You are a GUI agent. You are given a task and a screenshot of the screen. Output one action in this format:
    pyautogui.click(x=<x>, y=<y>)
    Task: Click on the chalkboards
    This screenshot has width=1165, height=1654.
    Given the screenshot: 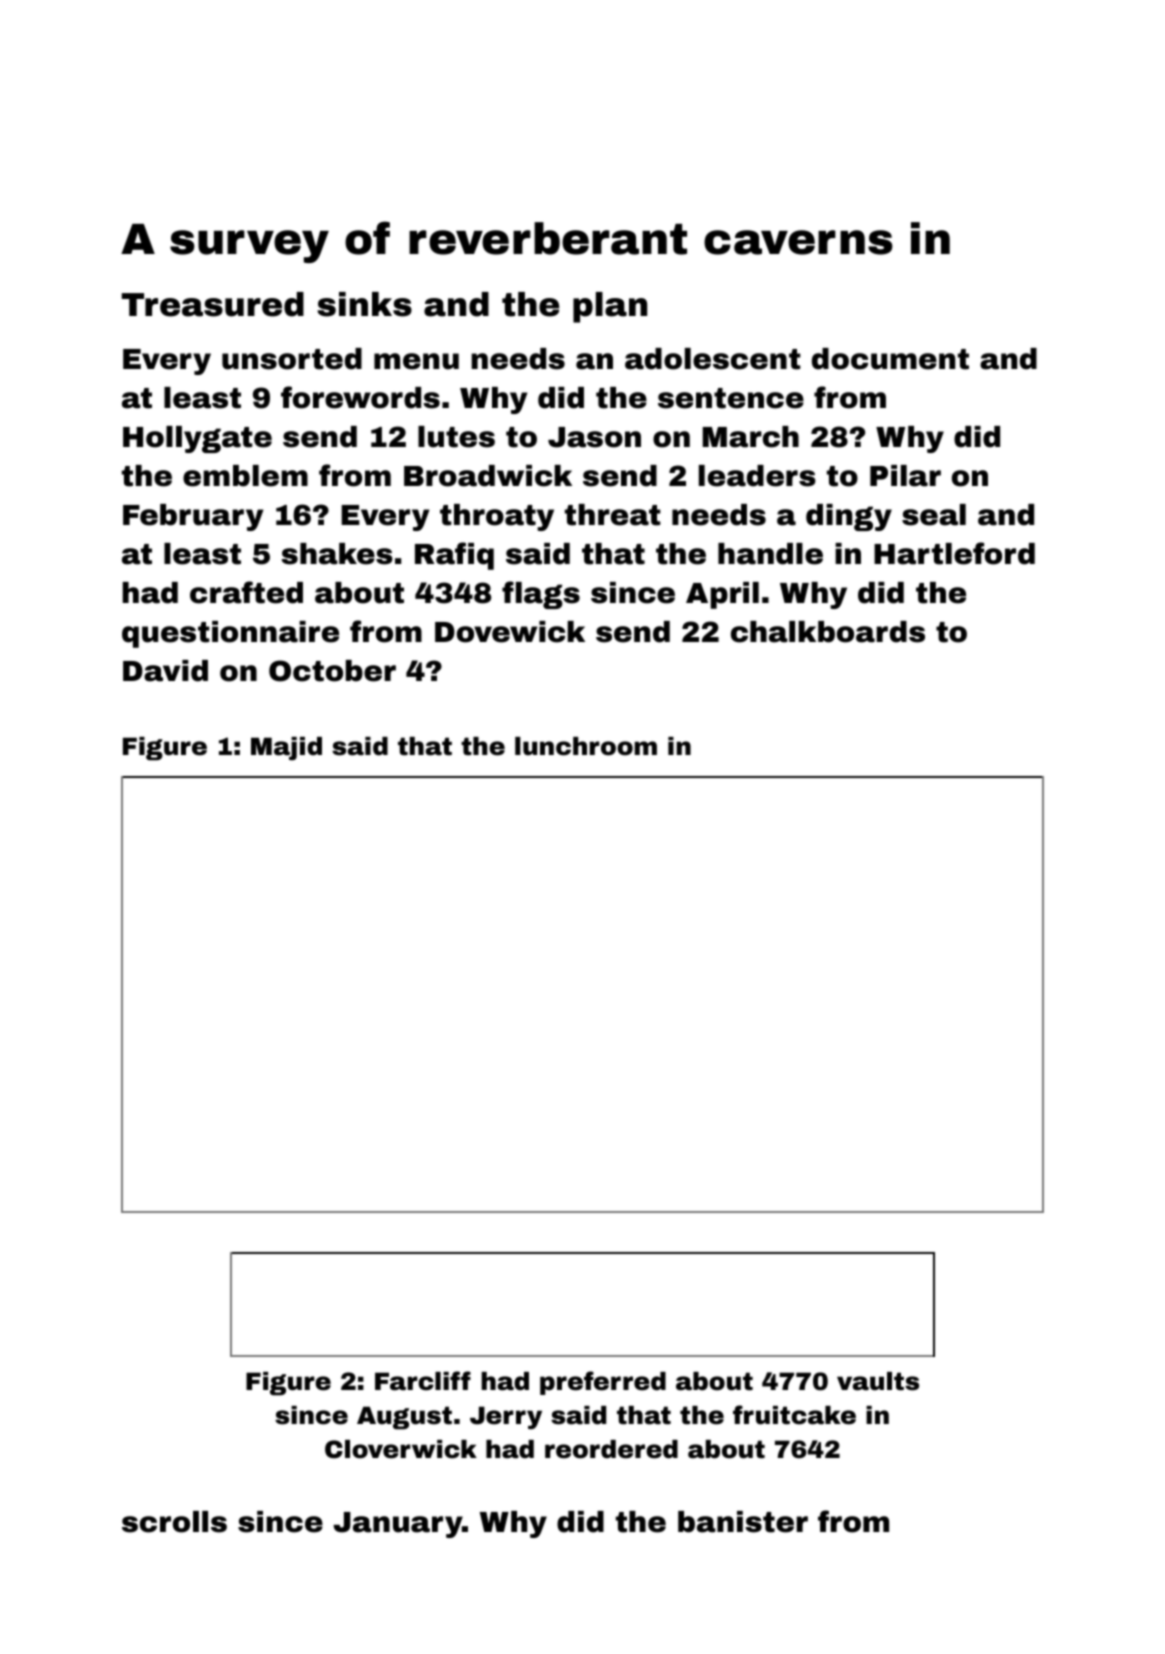 What is the action you would take?
    pyautogui.click(x=828, y=632)
